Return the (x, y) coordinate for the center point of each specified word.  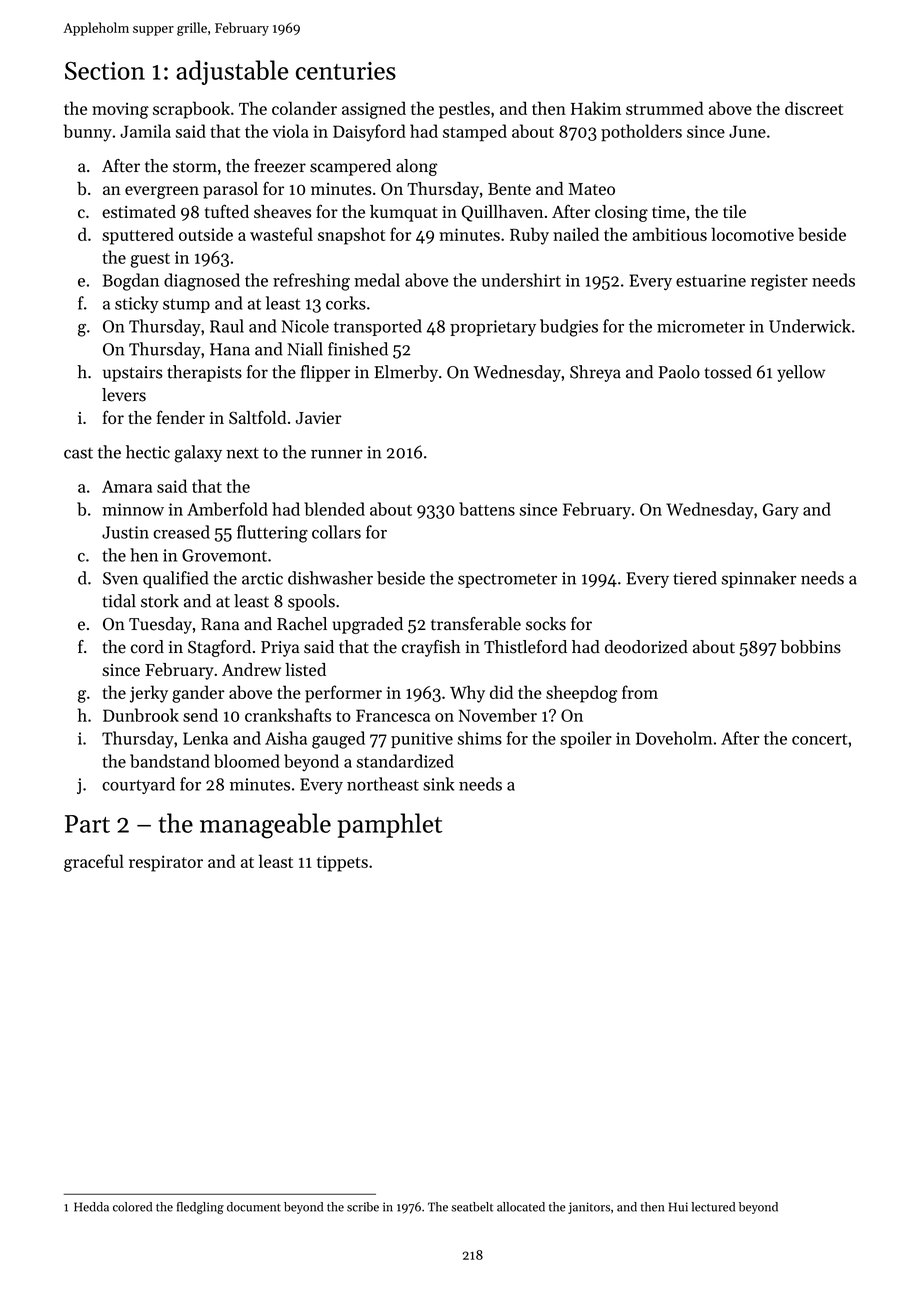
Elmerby (406, 373)
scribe (363, 1207)
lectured (713, 1207)
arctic (262, 578)
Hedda (91, 1207)
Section (105, 71)
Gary (781, 511)
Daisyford (369, 133)
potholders (641, 133)
